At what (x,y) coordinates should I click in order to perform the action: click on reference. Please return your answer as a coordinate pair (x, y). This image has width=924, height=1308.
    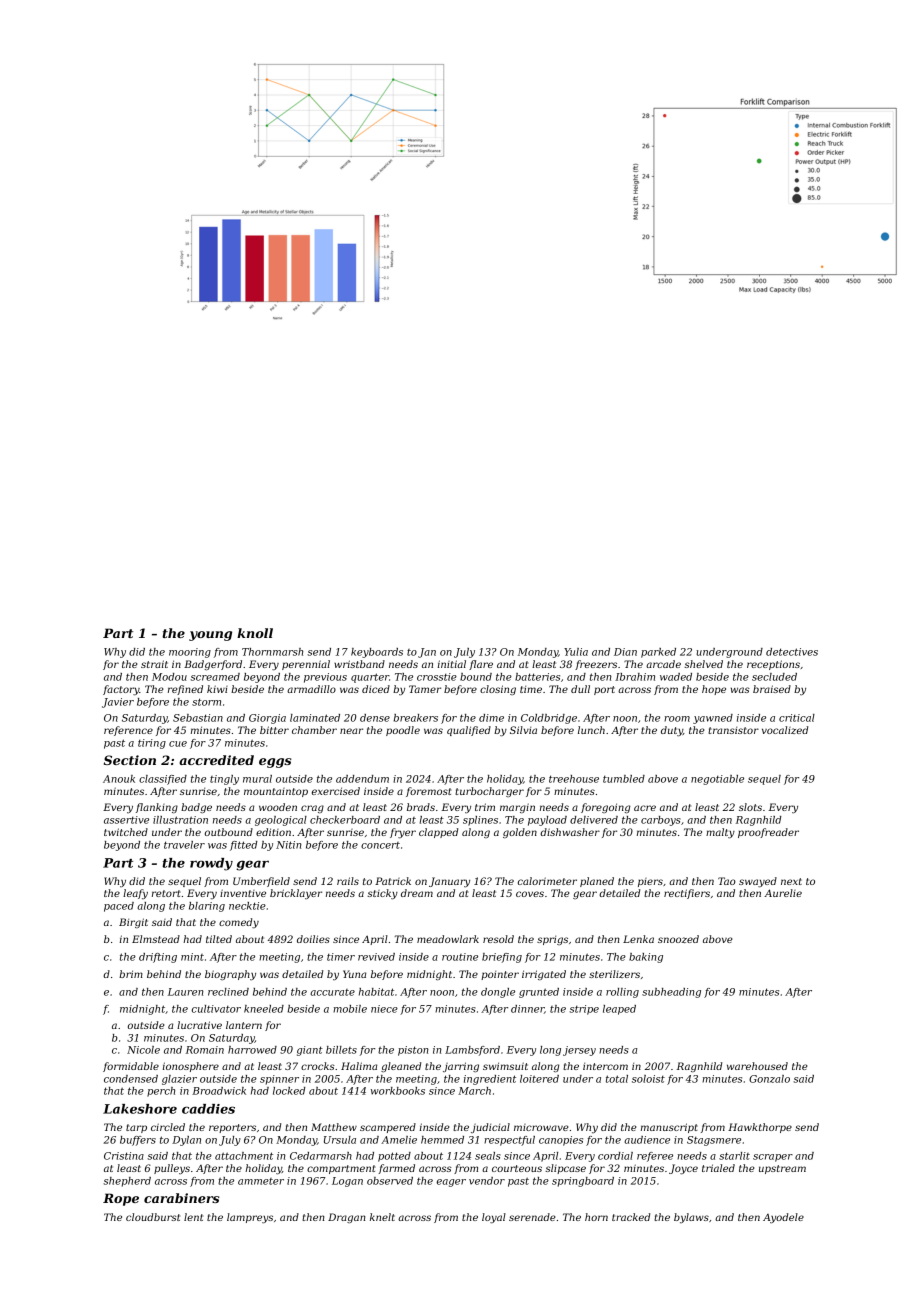
    Looking at the image, I should click on (128, 731).
